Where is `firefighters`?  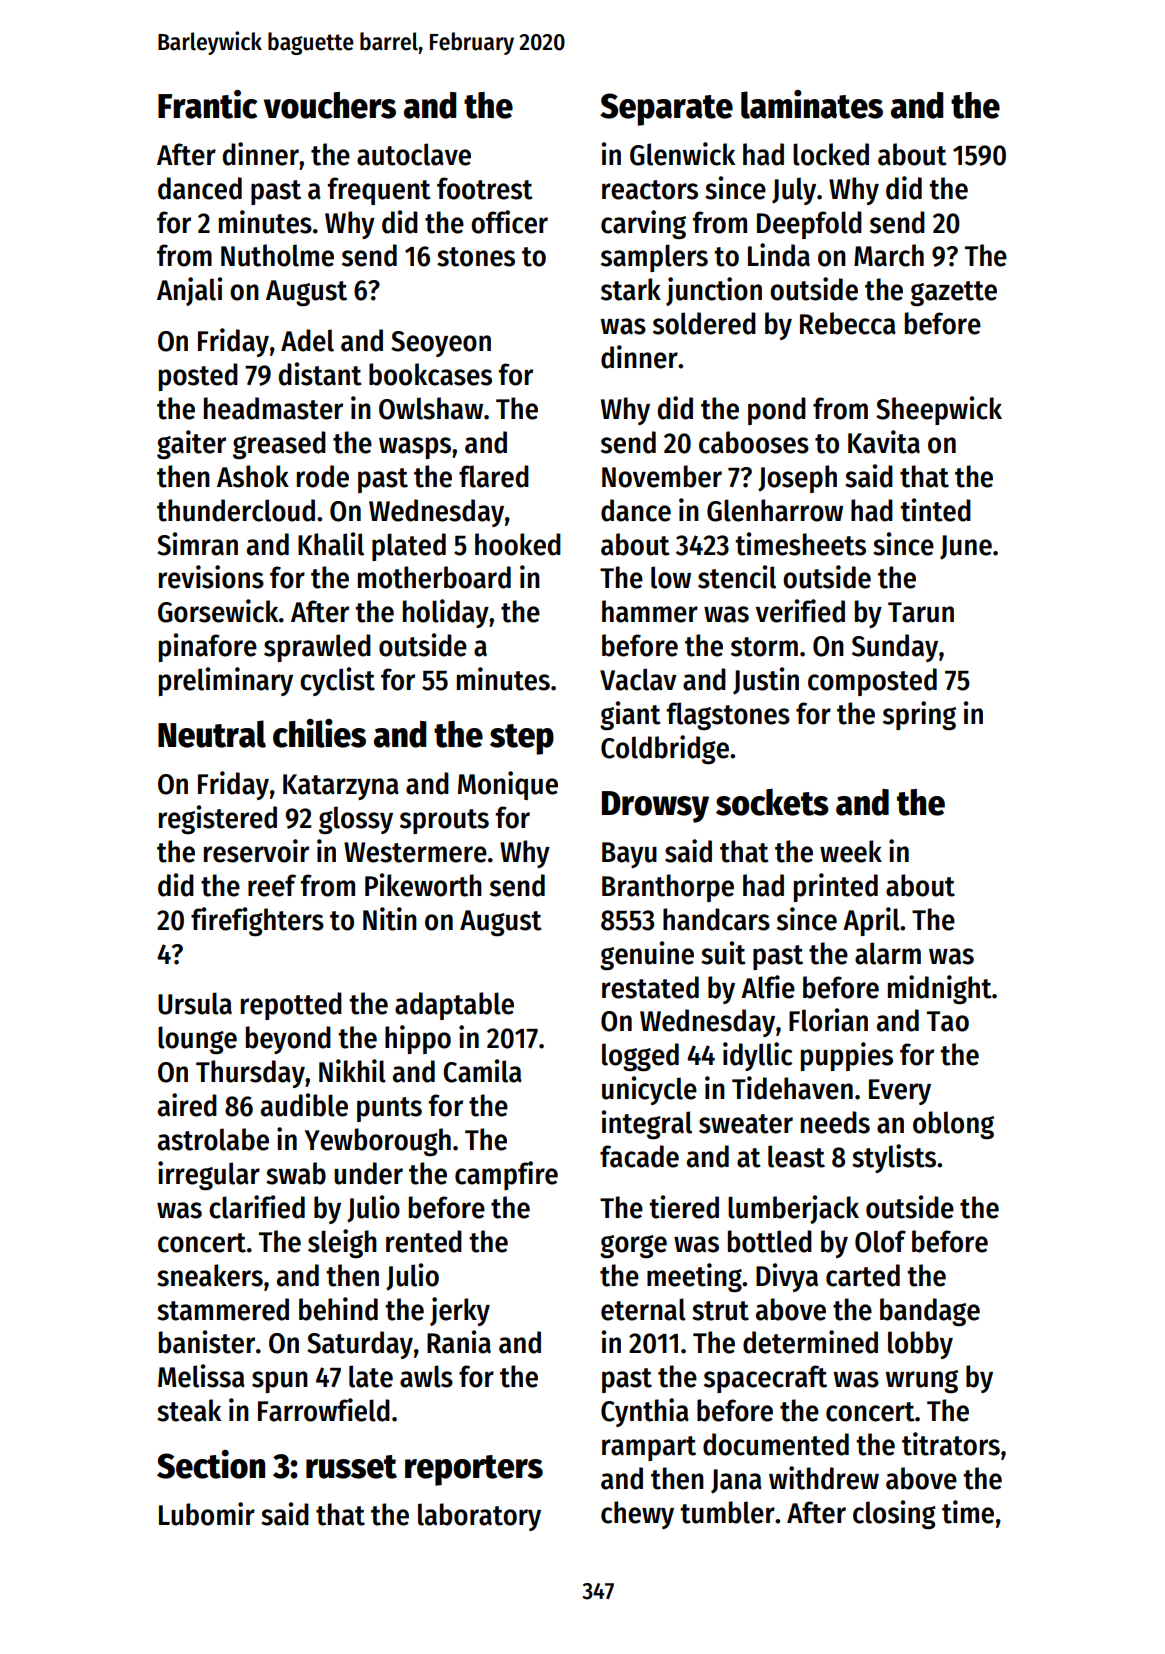
firefighters is located at coordinates (257, 922).
